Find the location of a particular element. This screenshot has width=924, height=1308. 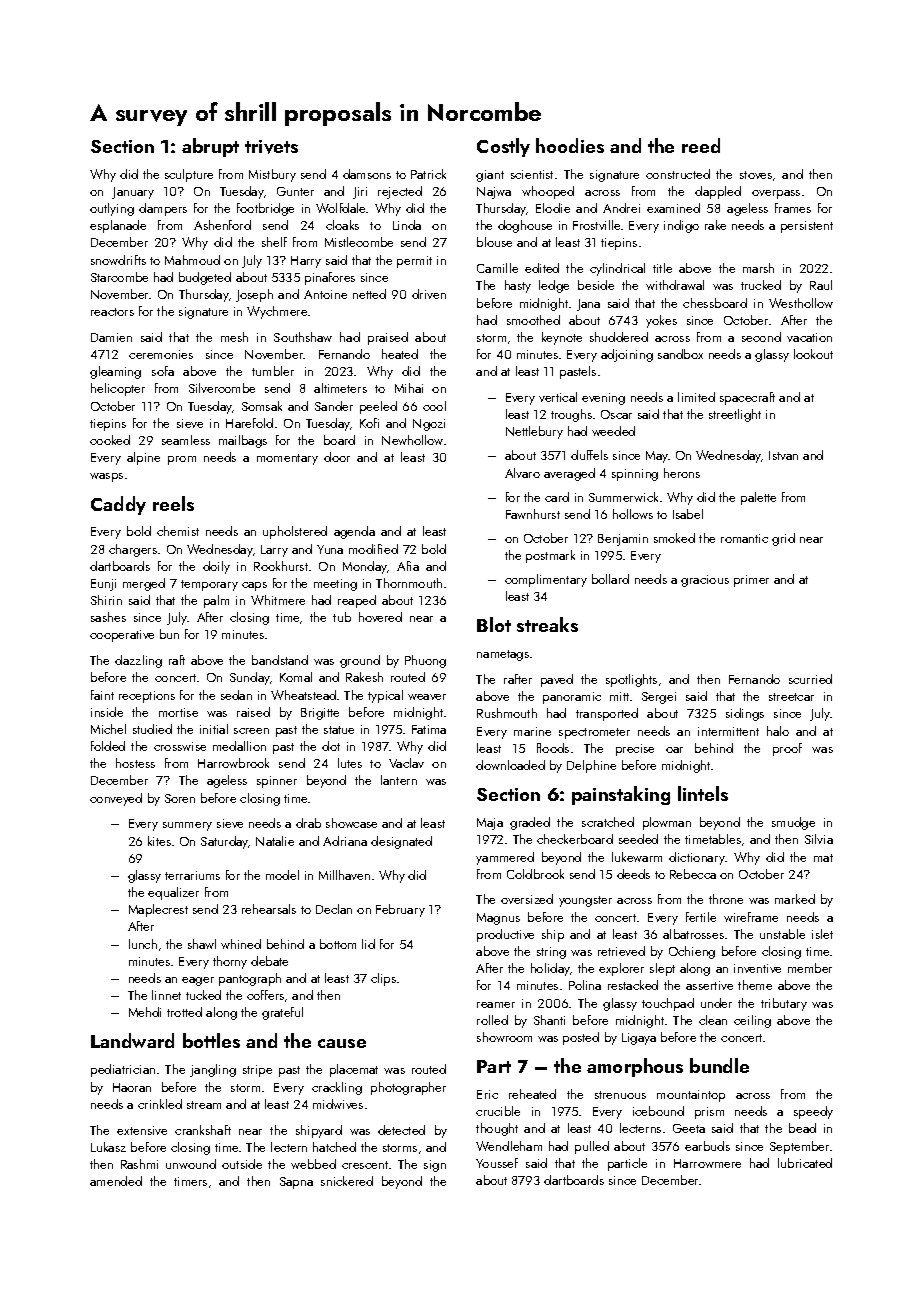

Sander is located at coordinates (334, 406).
